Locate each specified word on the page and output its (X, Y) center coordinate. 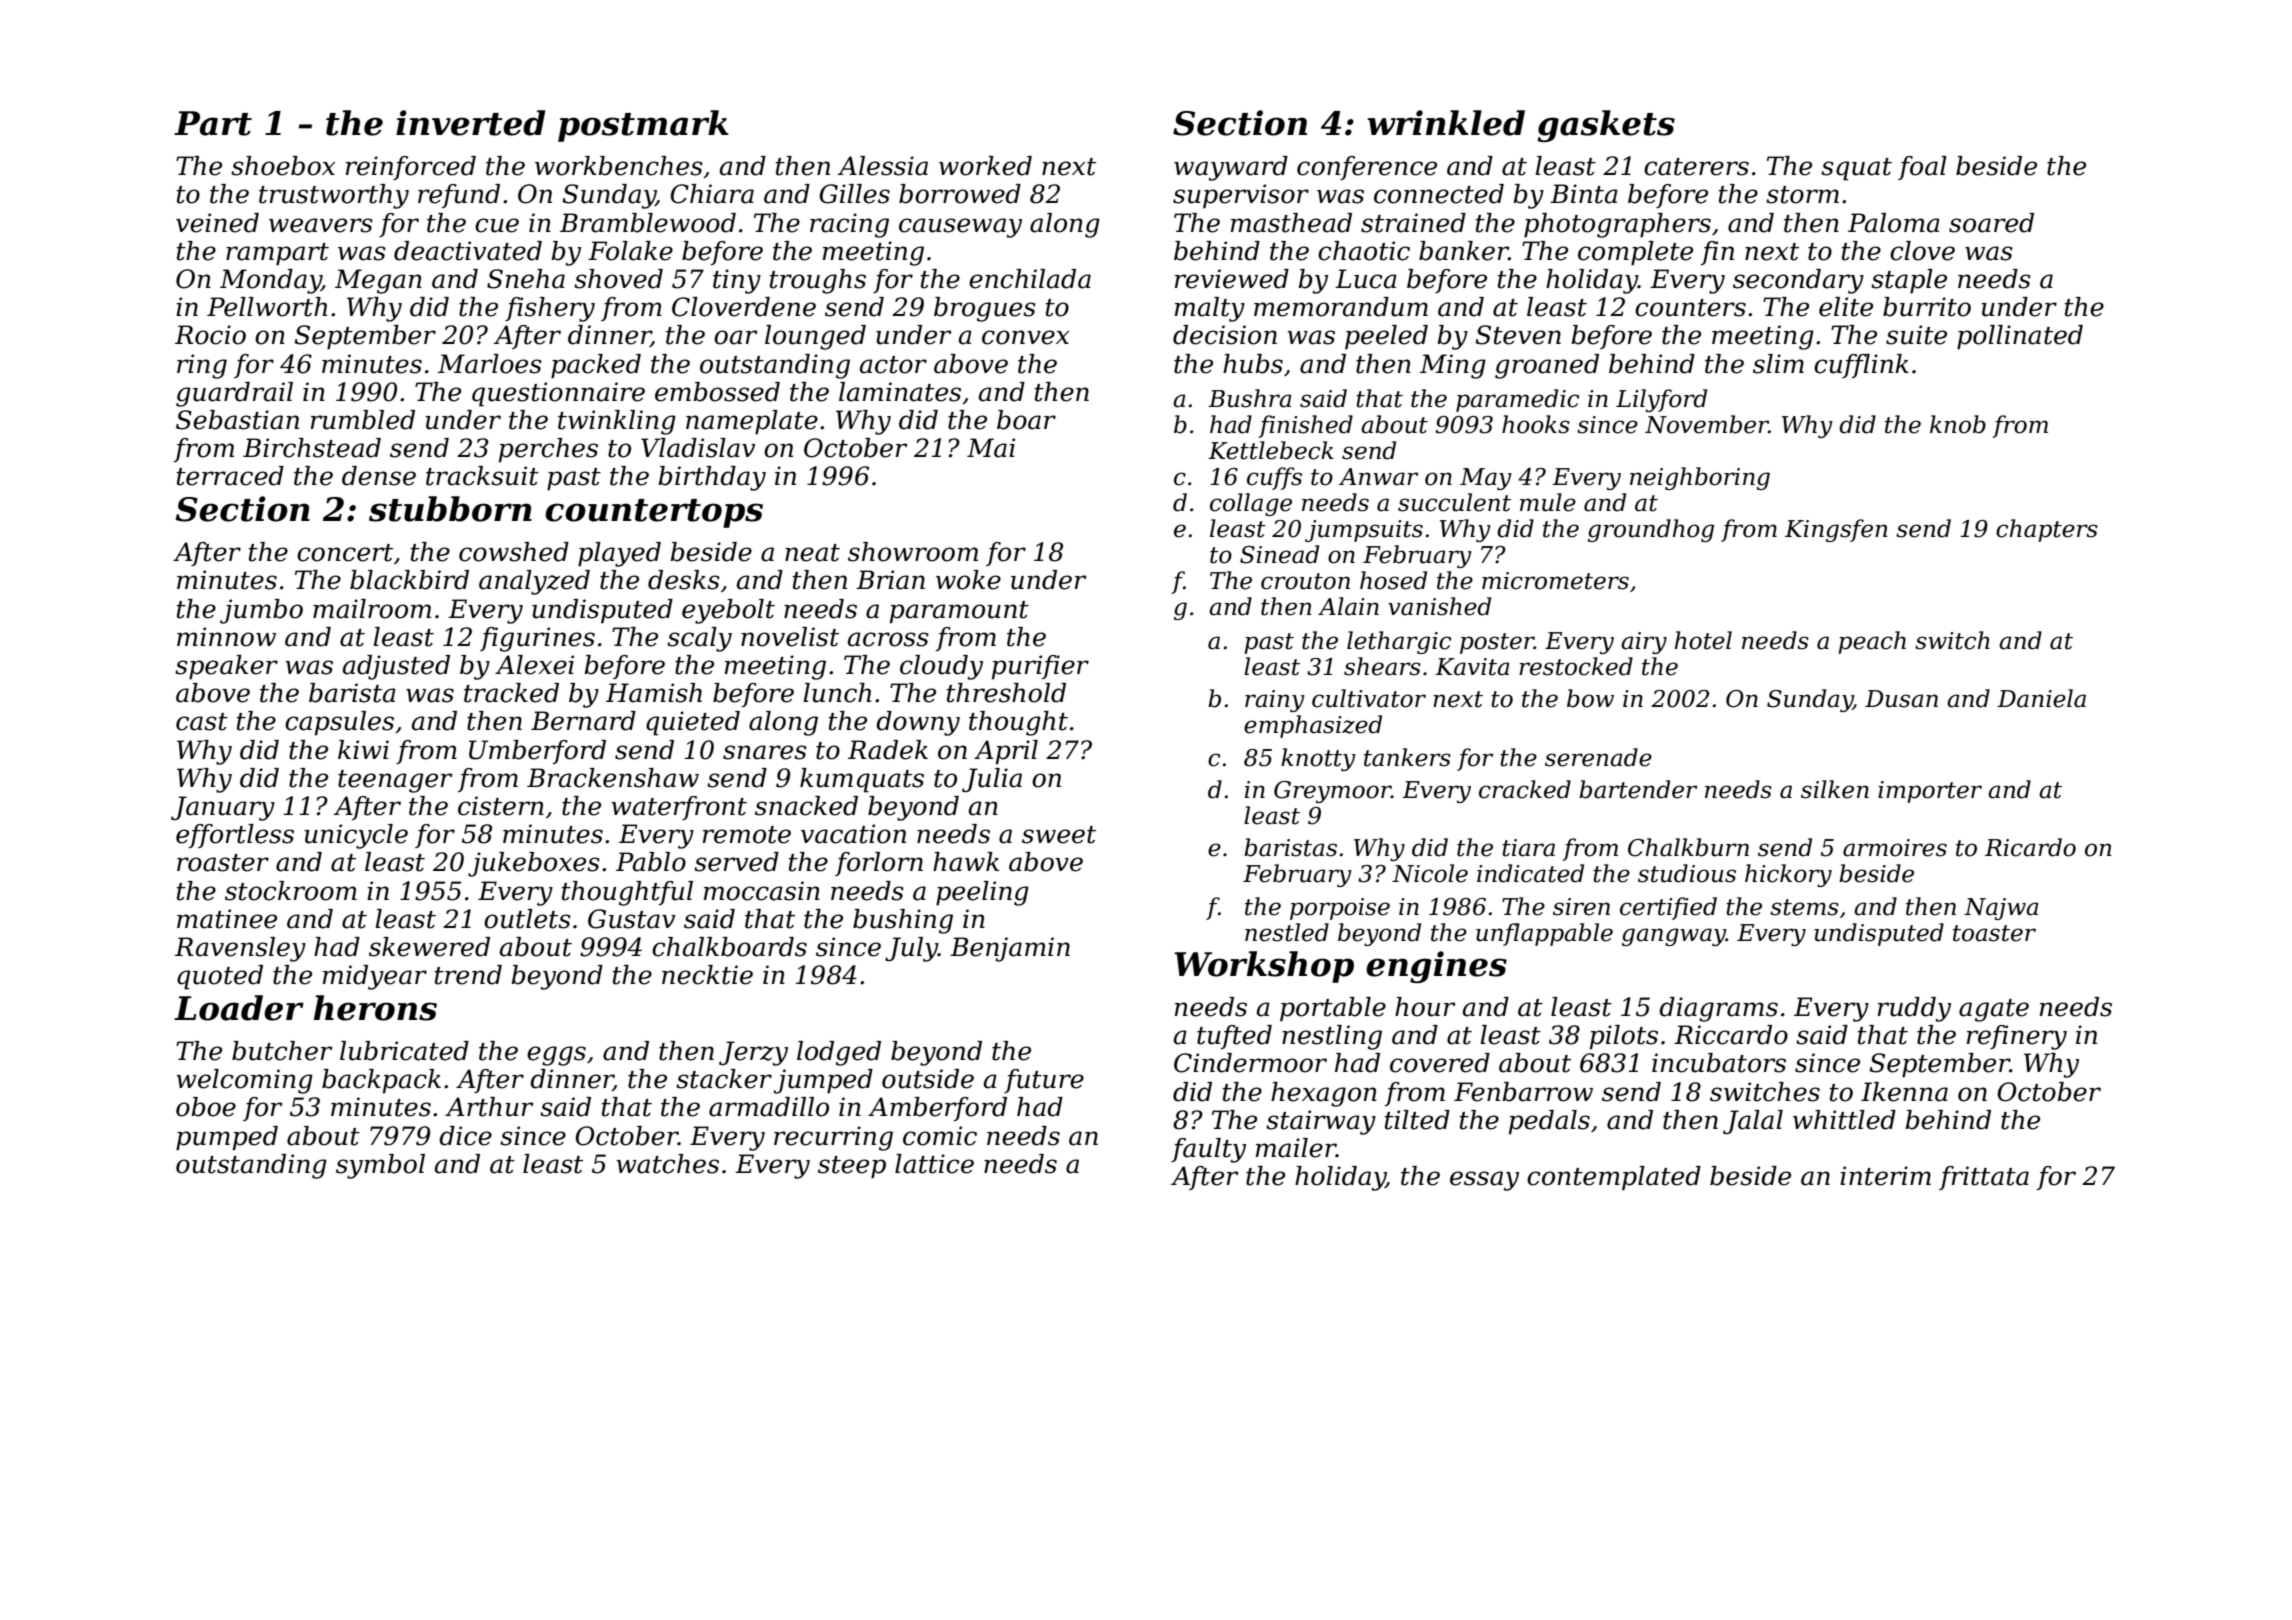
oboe (206, 1107)
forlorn (879, 864)
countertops (654, 513)
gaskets (1606, 126)
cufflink (1861, 366)
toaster (1994, 933)
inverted (470, 123)
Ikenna (1904, 1092)
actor (893, 365)
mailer (1296, 1148)
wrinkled (1446, 123)
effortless (235, 836)
